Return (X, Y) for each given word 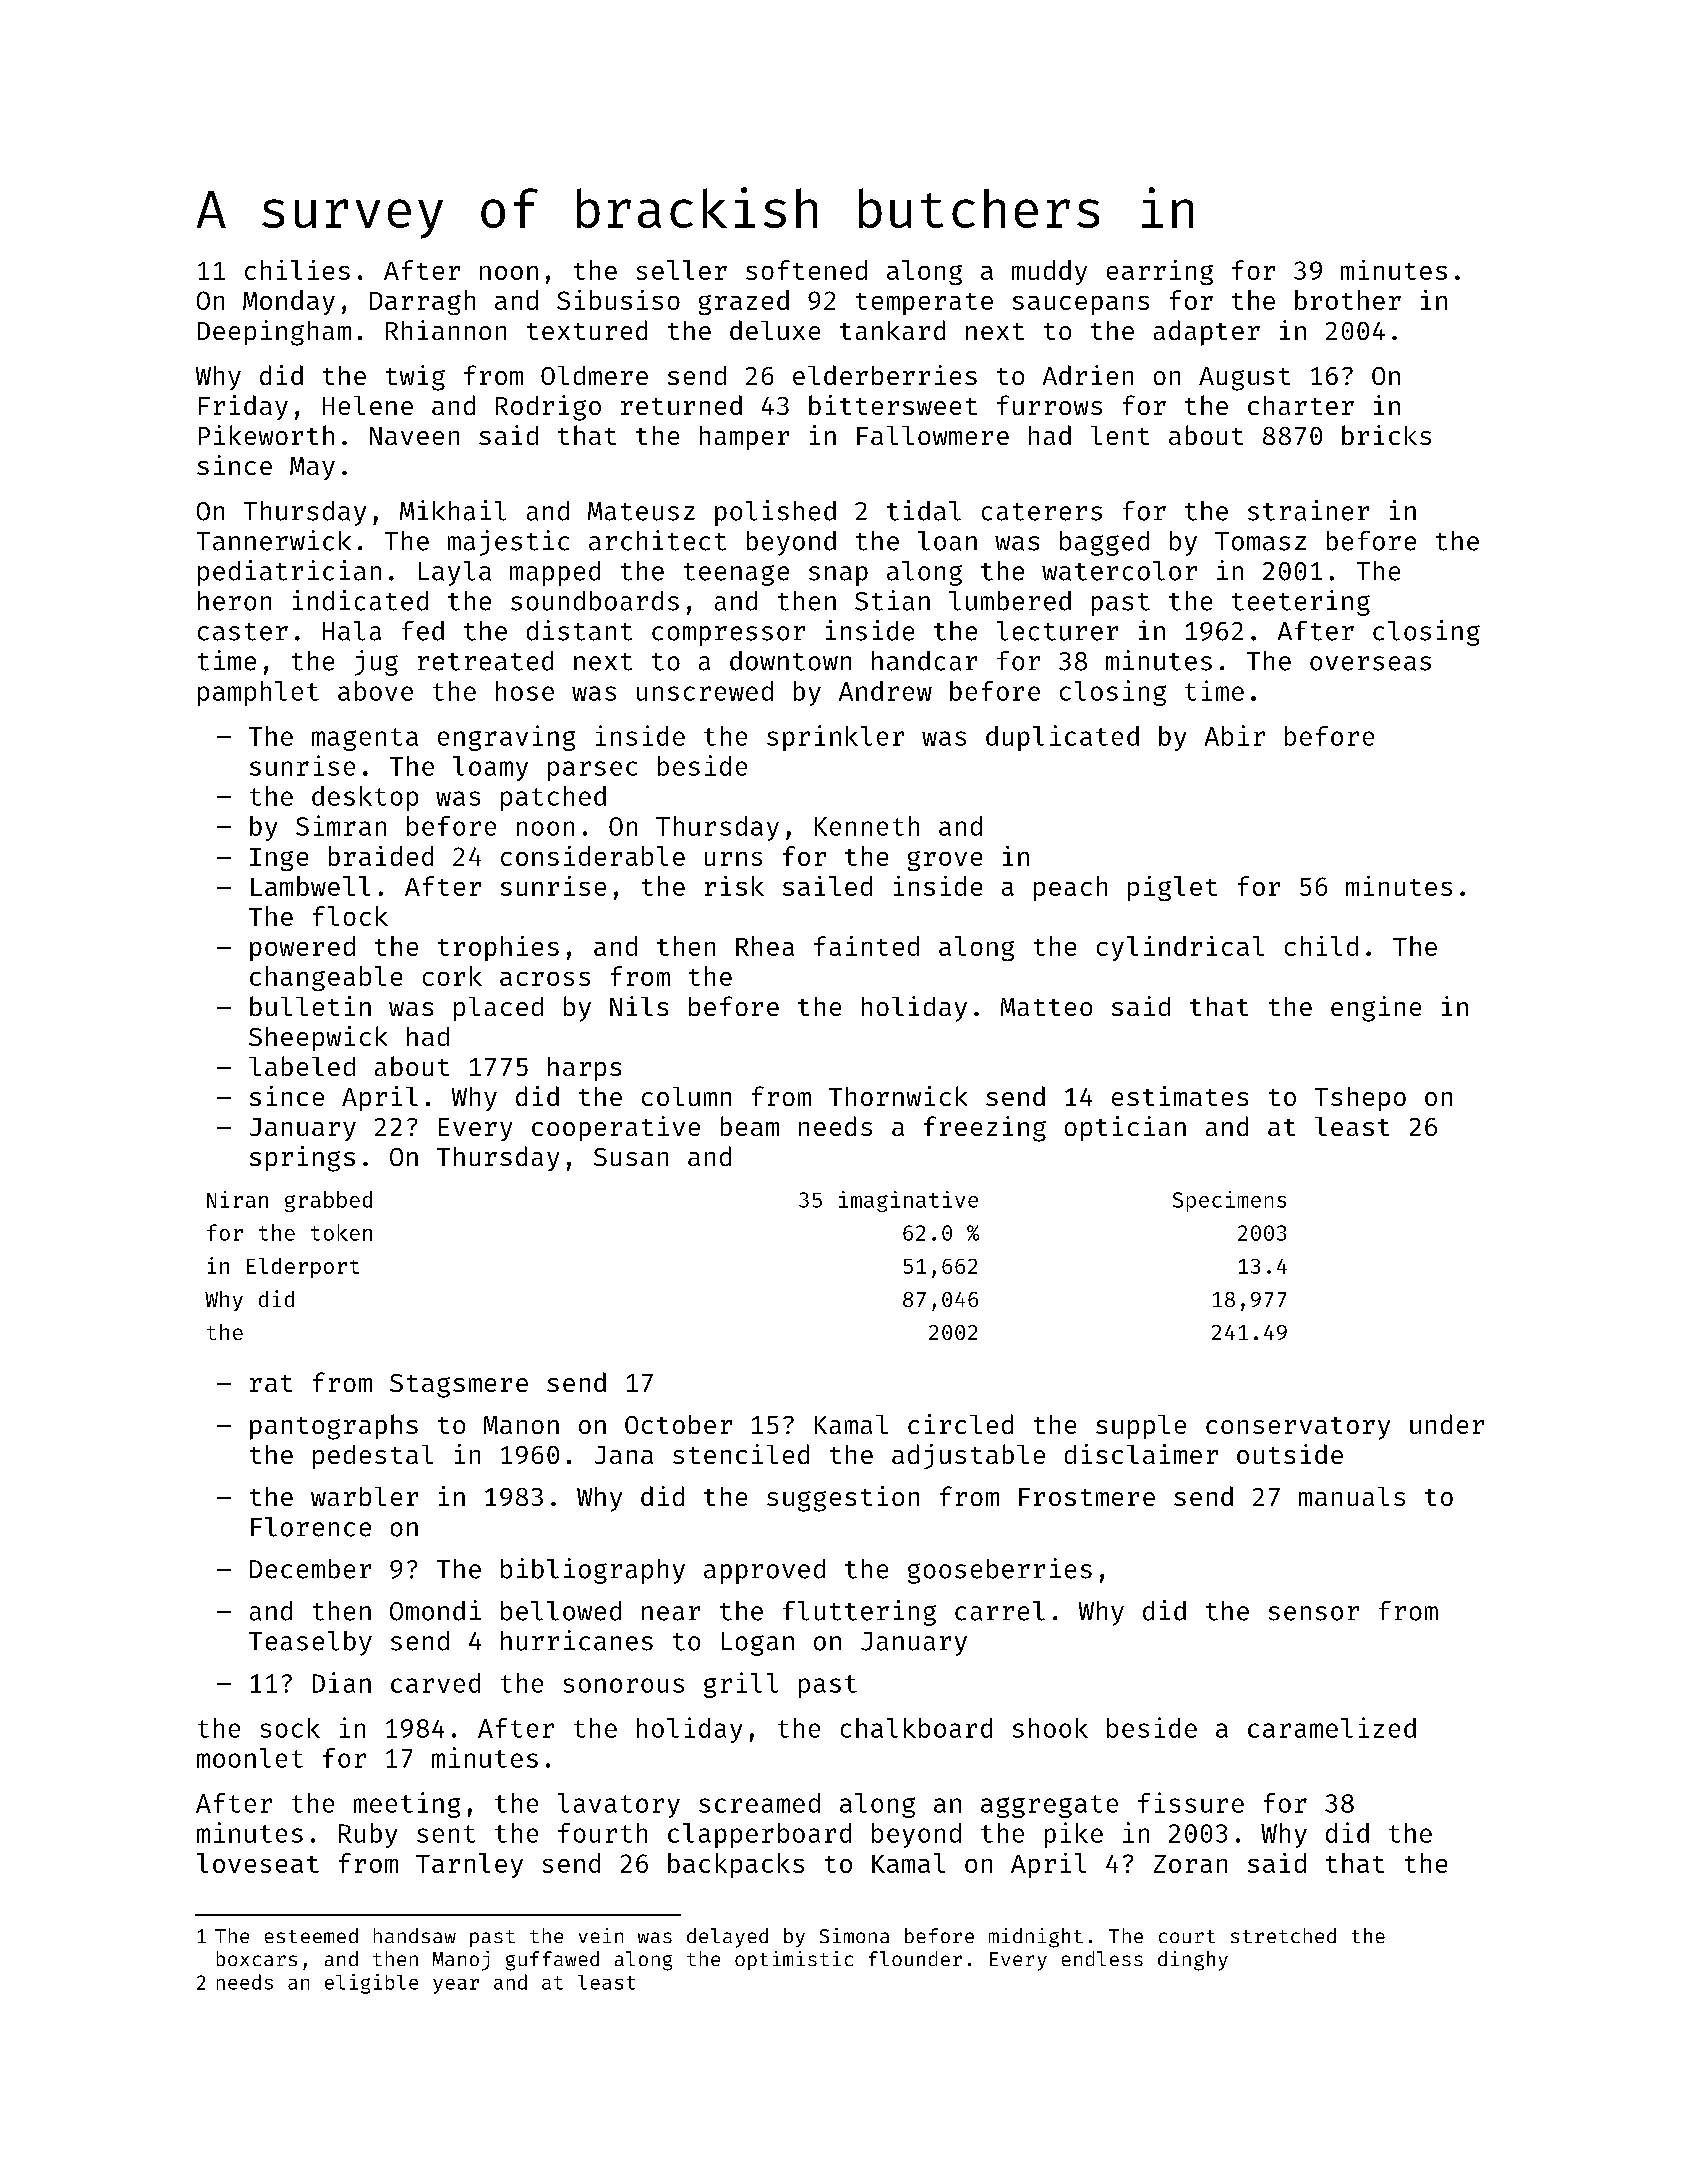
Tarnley (469, 1865)
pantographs (334, 1427)
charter (1301, 405)
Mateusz (641, 511)
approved (764, 1571)
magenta (365, 739)
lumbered (1010, 601)
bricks (1386, 435)
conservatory (1298, 1428)
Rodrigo (548, 408)
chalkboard (916, 1728)
